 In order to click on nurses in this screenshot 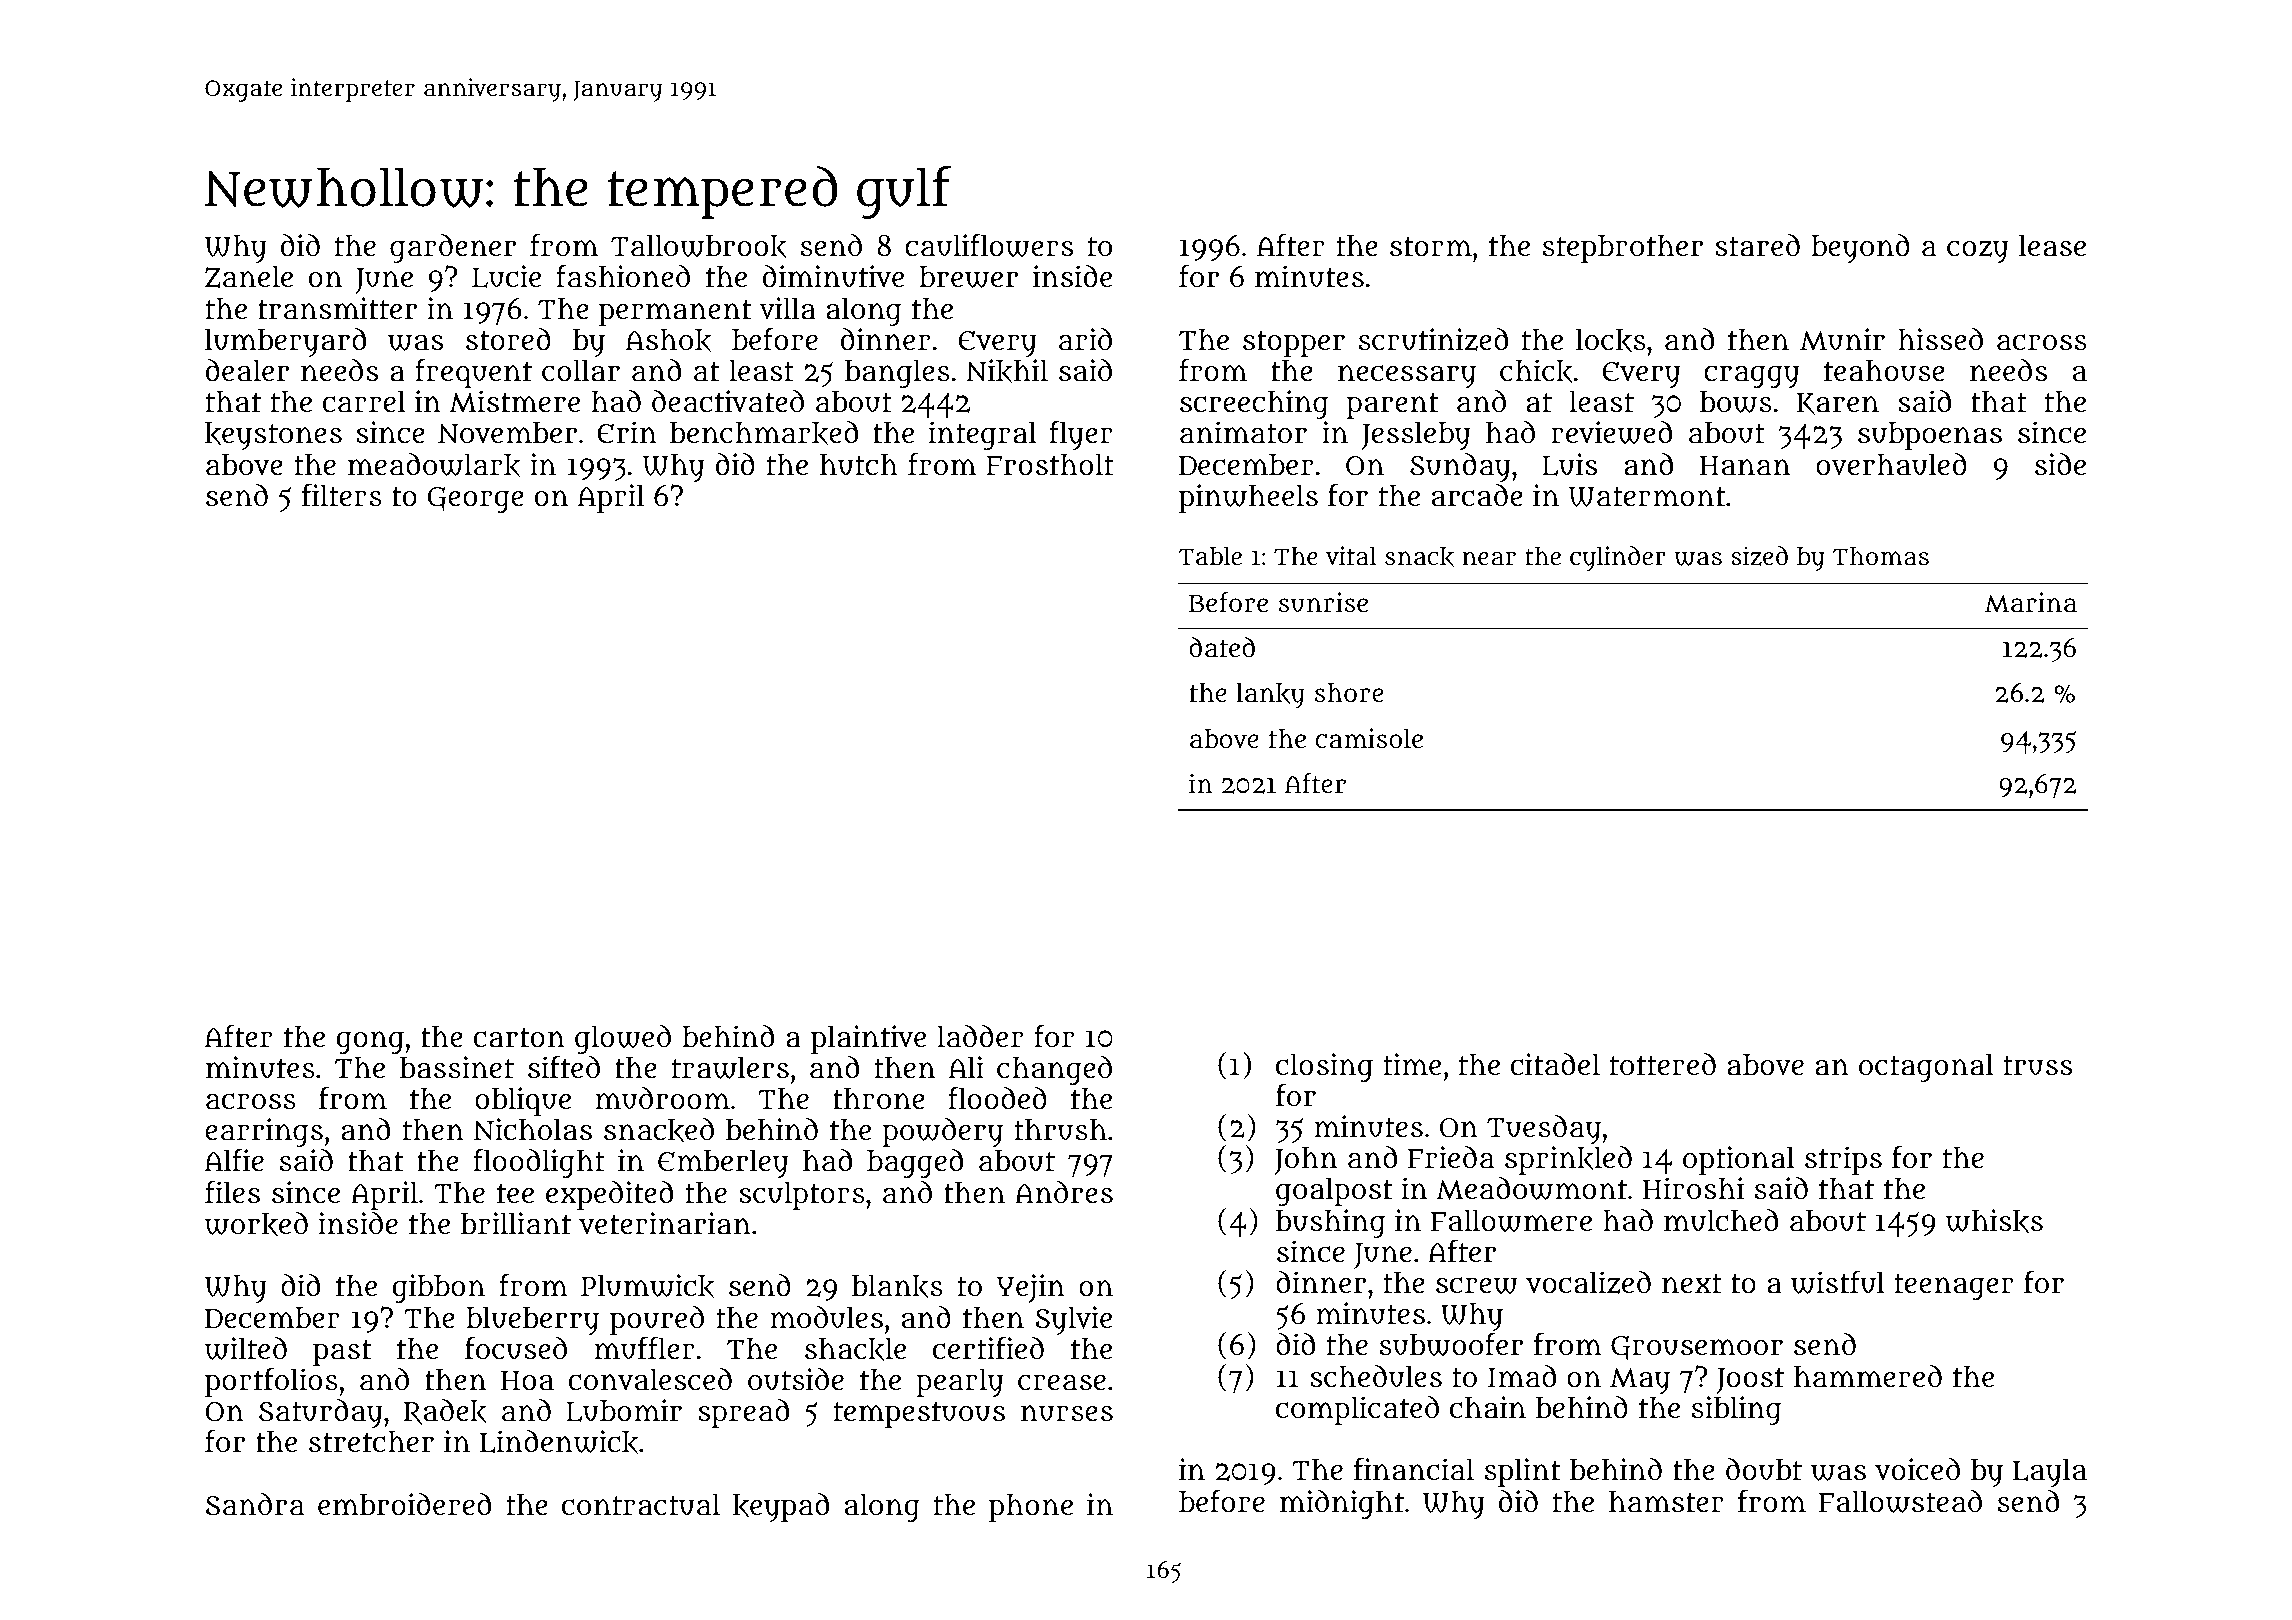, I will do `click(1067, 1413)`.
